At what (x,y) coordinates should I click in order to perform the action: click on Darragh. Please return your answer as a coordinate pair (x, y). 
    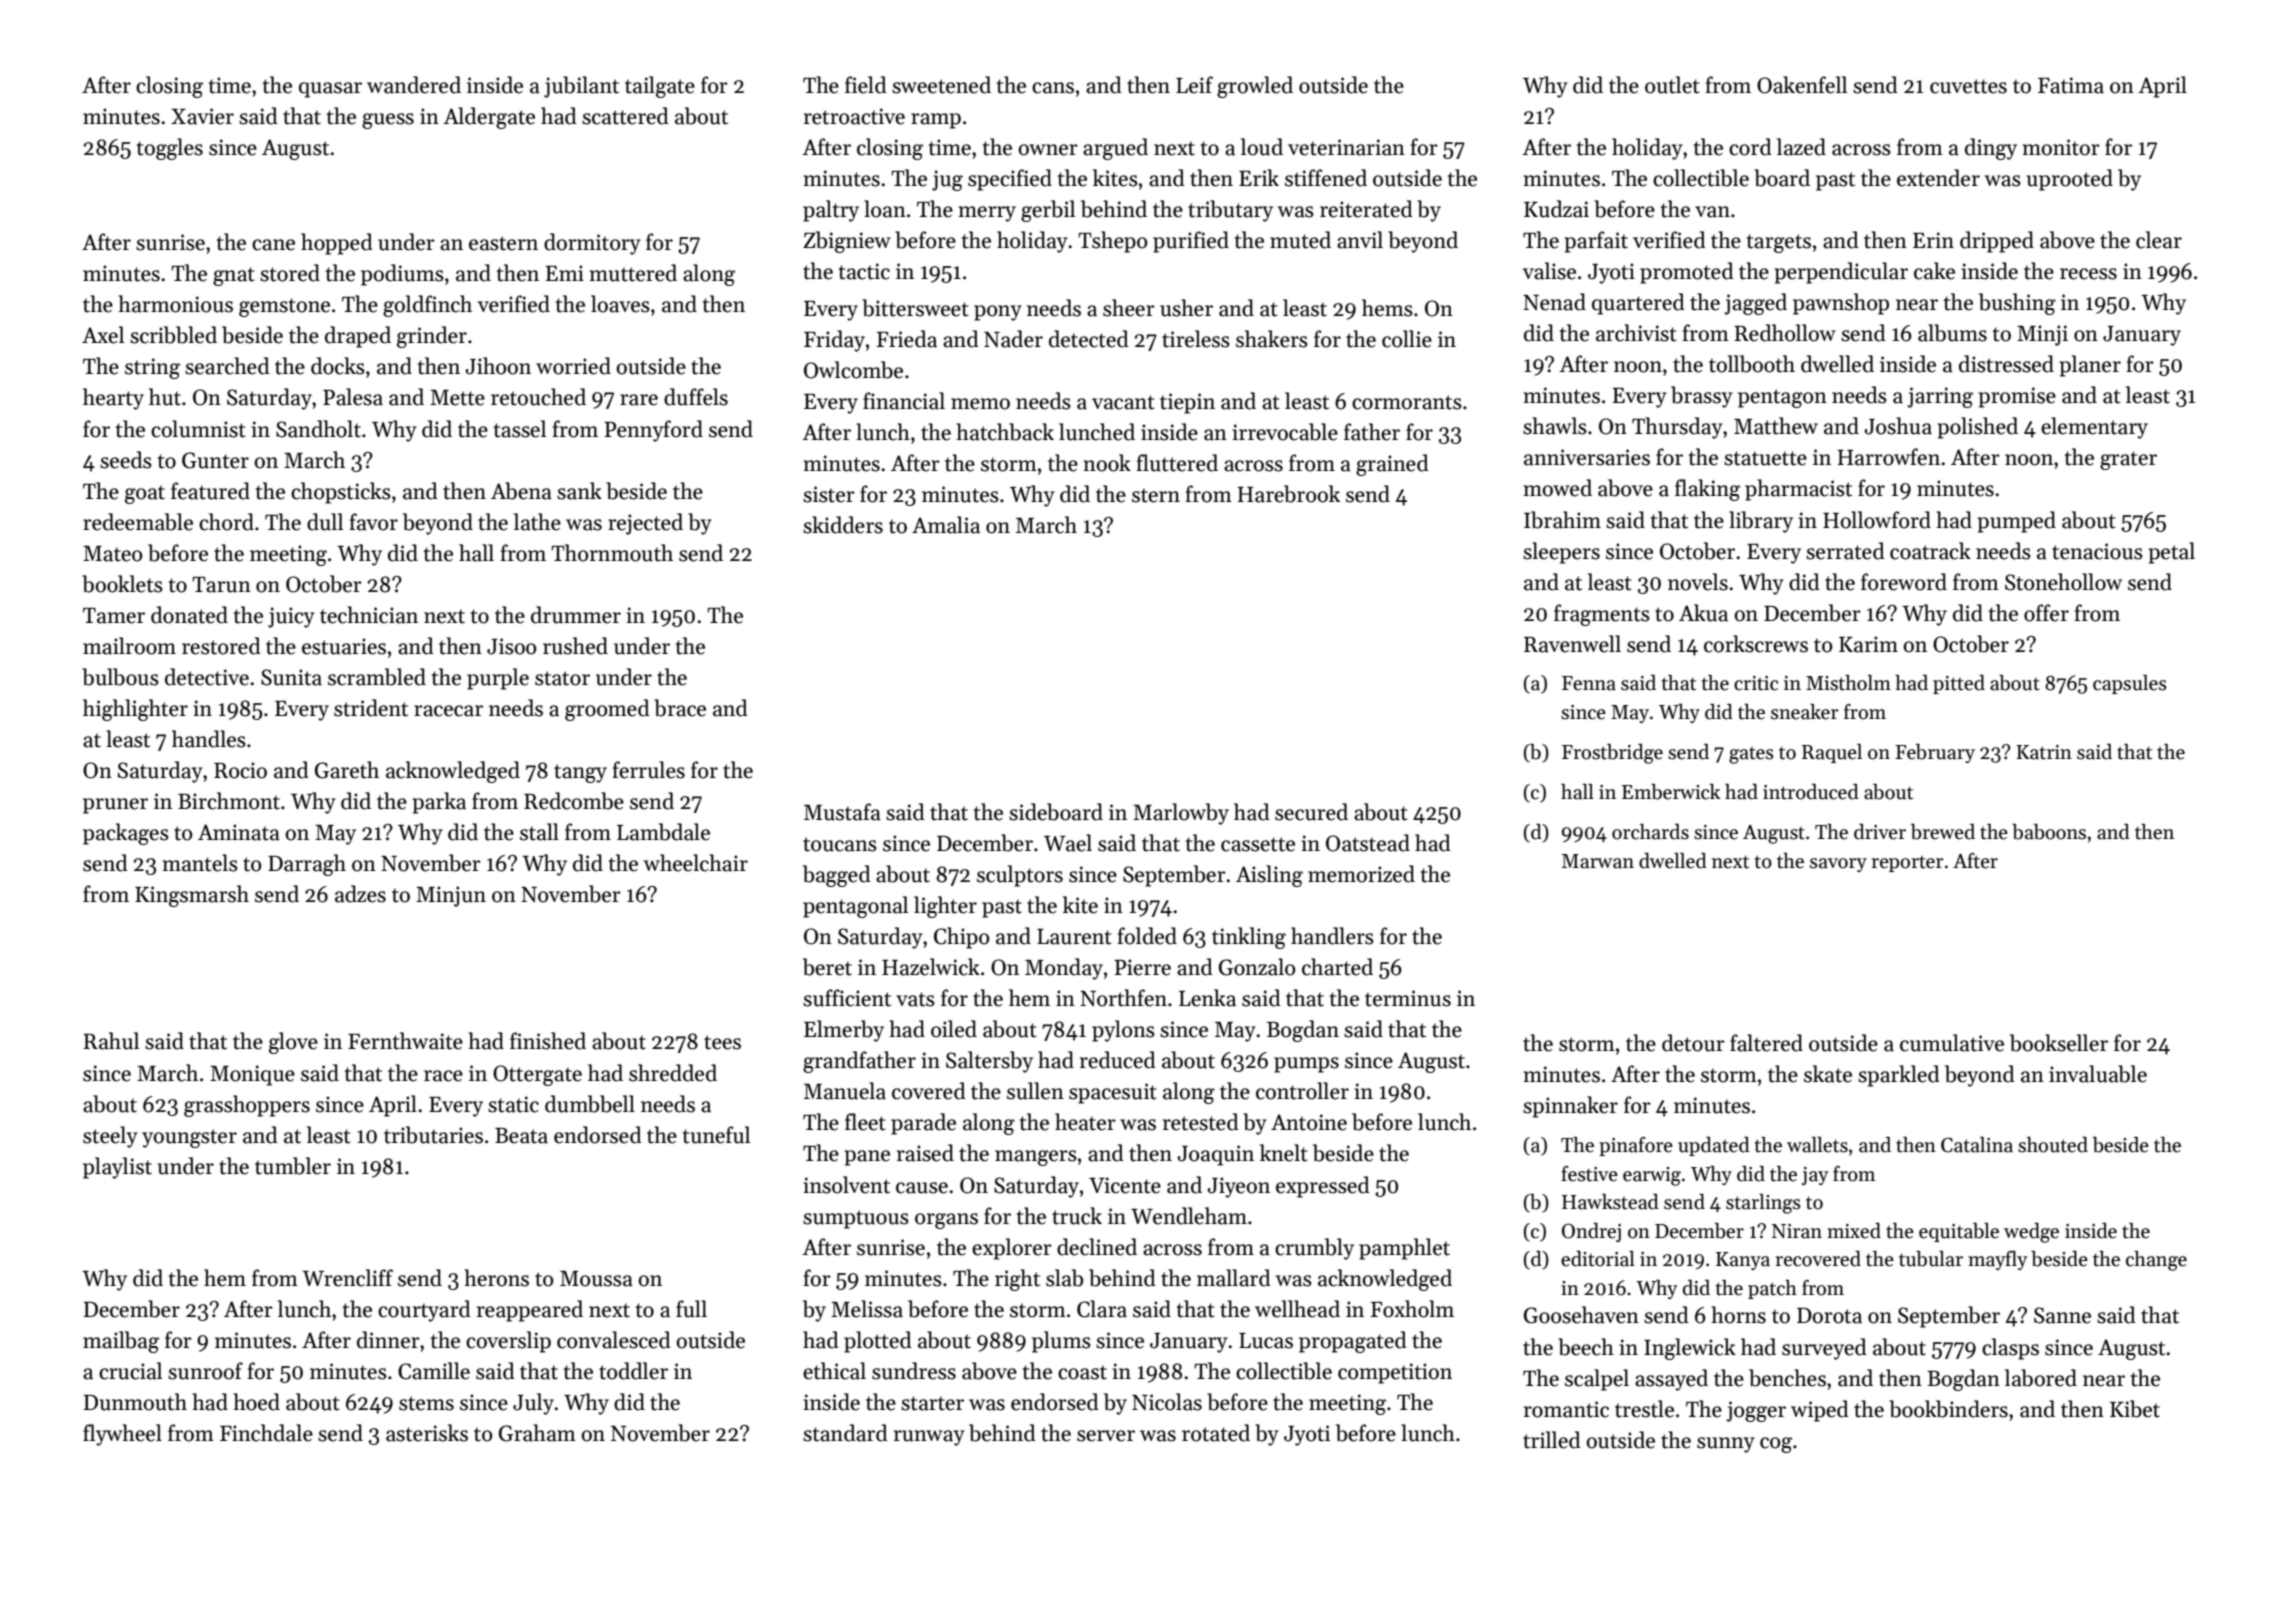
    Looking at the image, I should click on (307, 865).
